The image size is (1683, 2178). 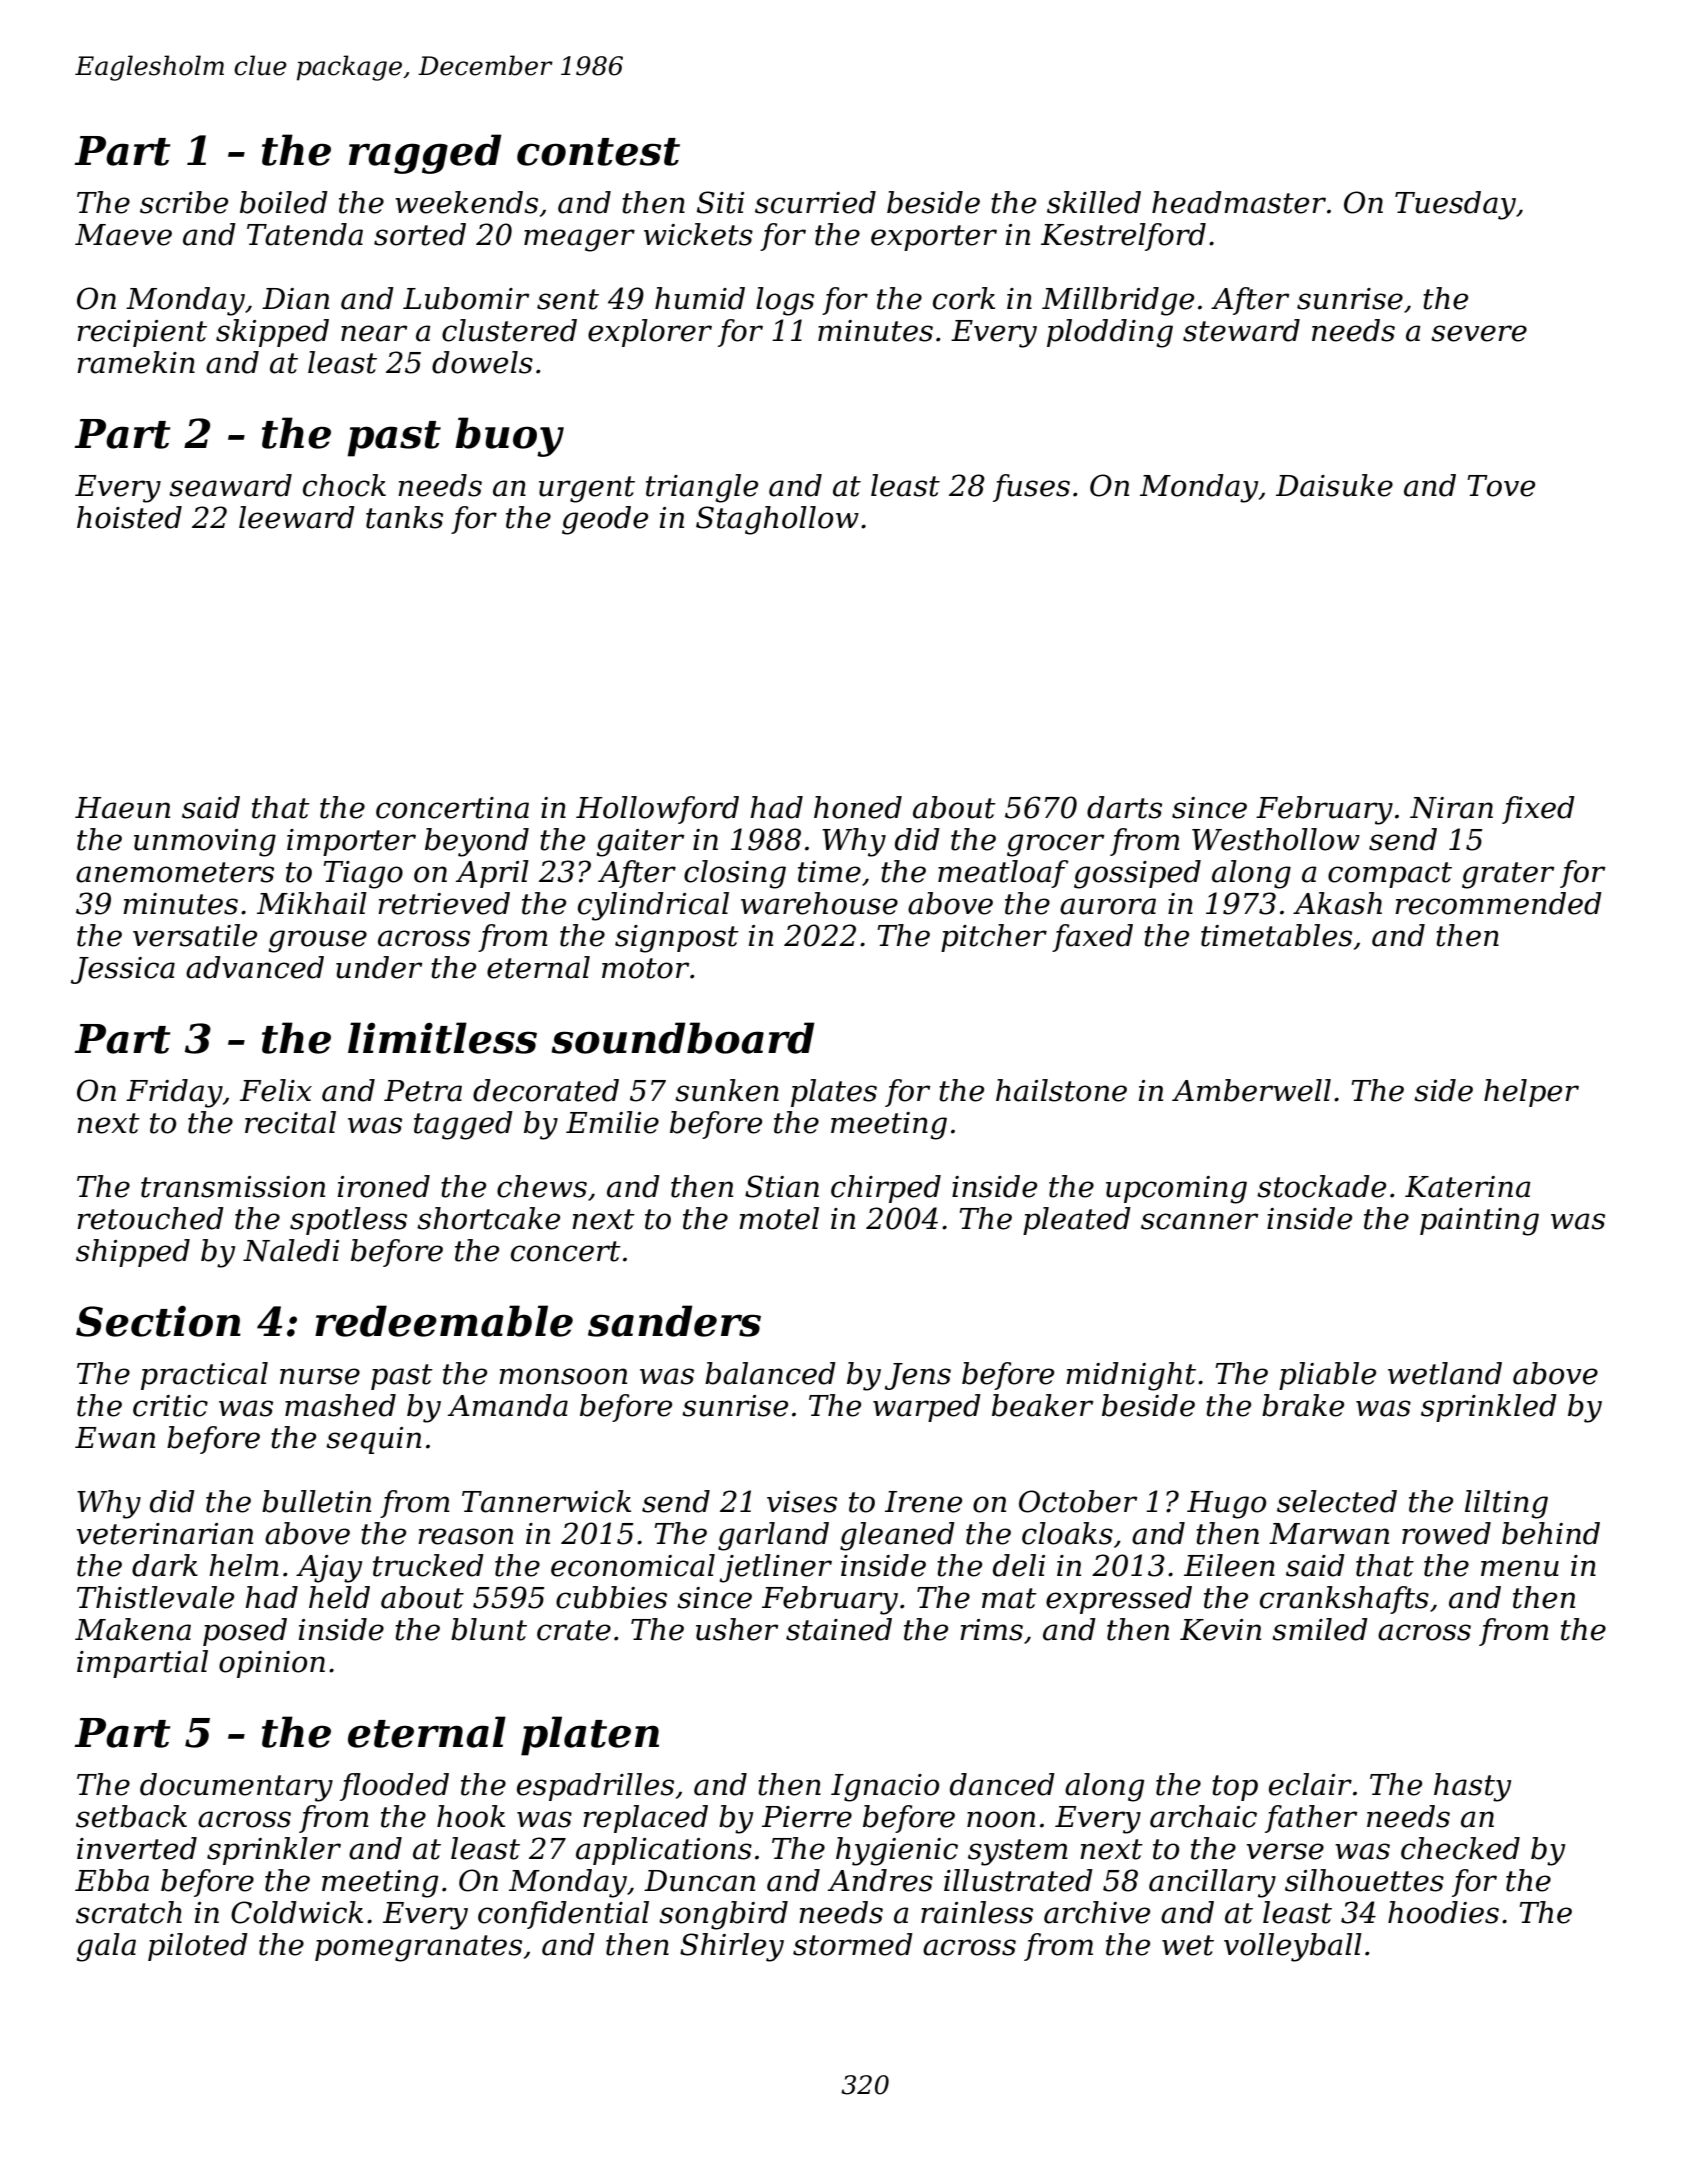 I want to click on fixed, so click(x=1538, y=810).
